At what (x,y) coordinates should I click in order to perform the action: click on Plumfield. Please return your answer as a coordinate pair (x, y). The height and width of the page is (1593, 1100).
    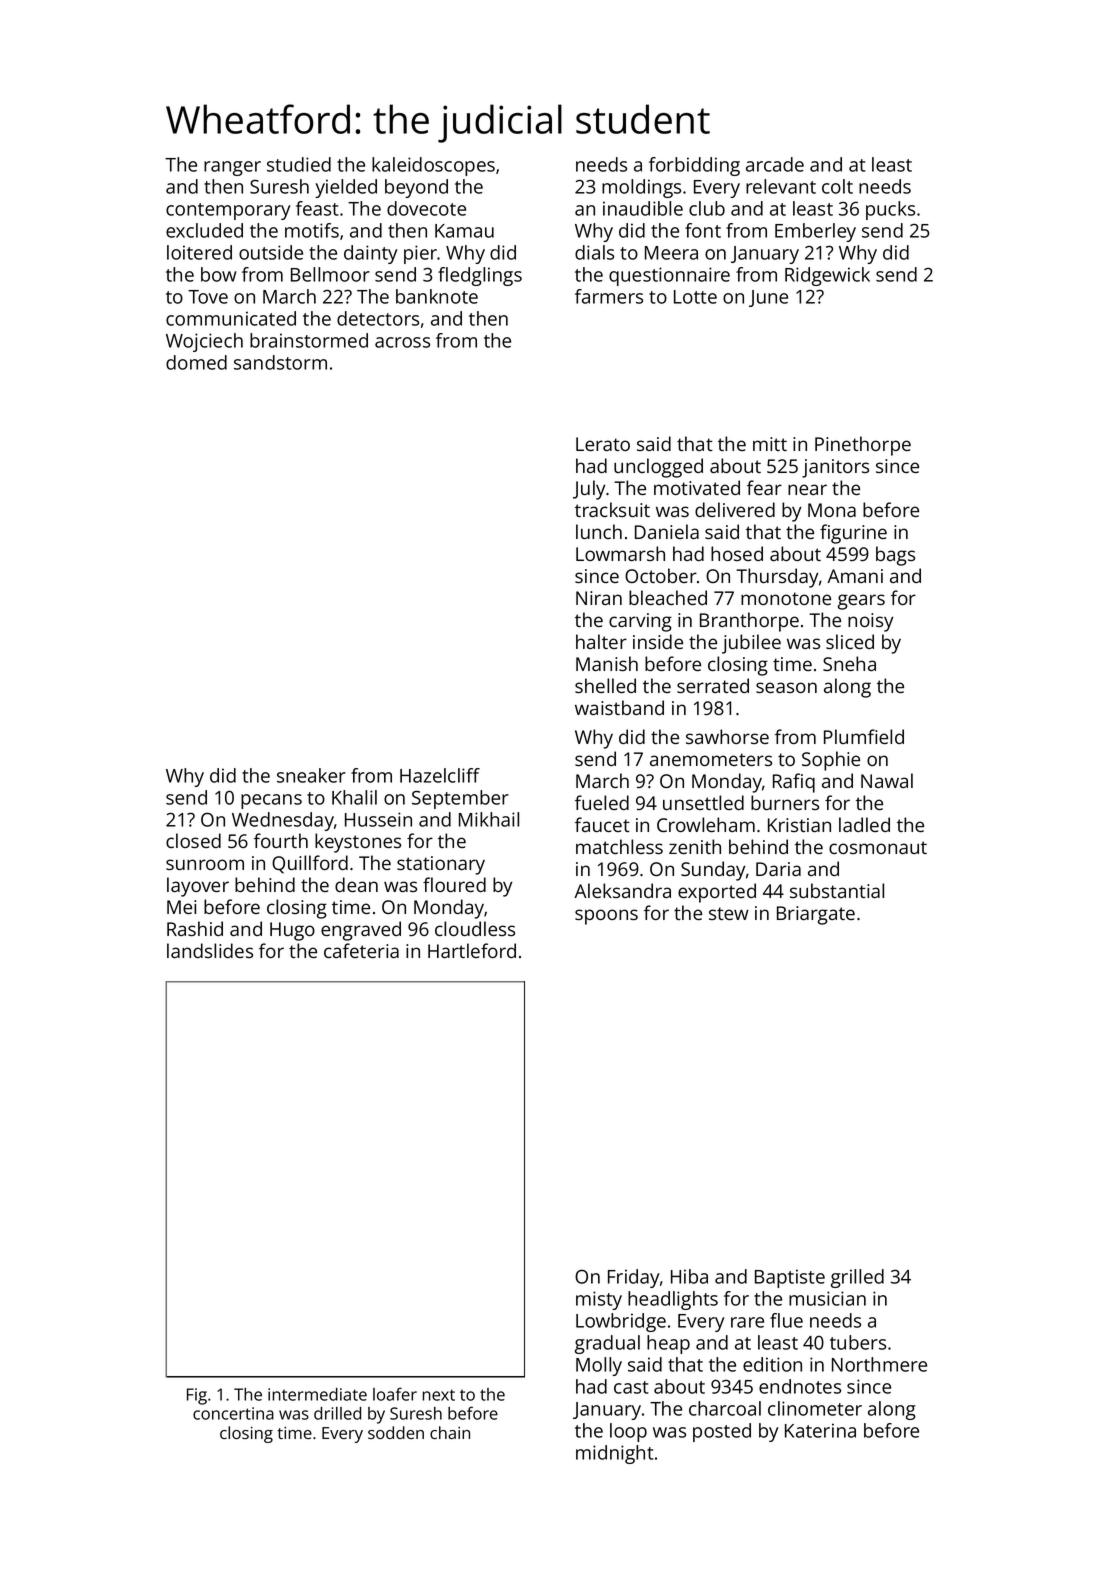
    Looking at the image, I should click on (864, 736).
